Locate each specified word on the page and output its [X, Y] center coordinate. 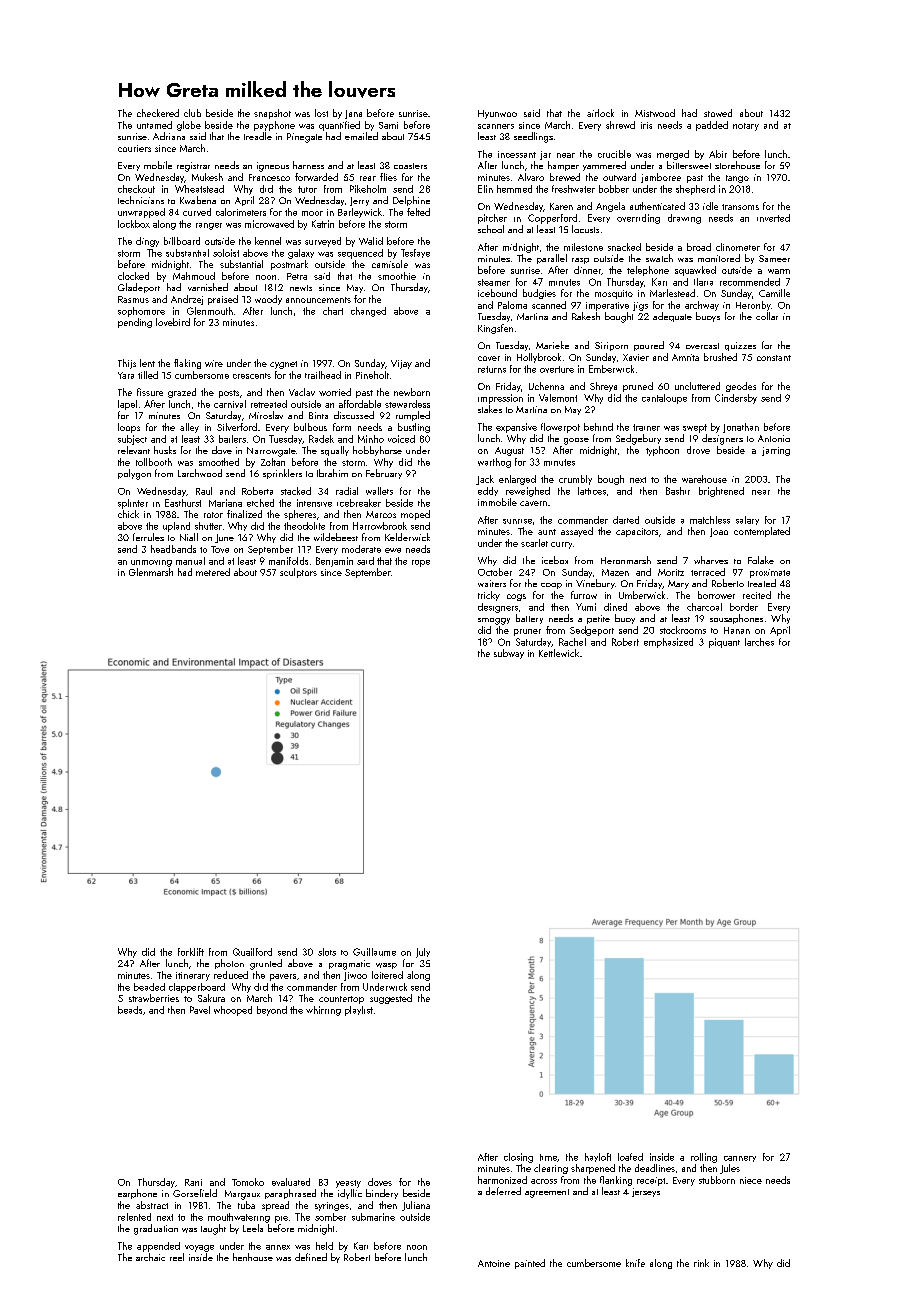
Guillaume [374, 952]
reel [177, 1257]
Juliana [416, 1206]
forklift [191, 952]
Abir [718, 154]
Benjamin [334, 562]
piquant [724, 643]
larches [759, 642]
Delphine [411, 201]
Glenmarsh [151, 572]
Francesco [269, 177]
